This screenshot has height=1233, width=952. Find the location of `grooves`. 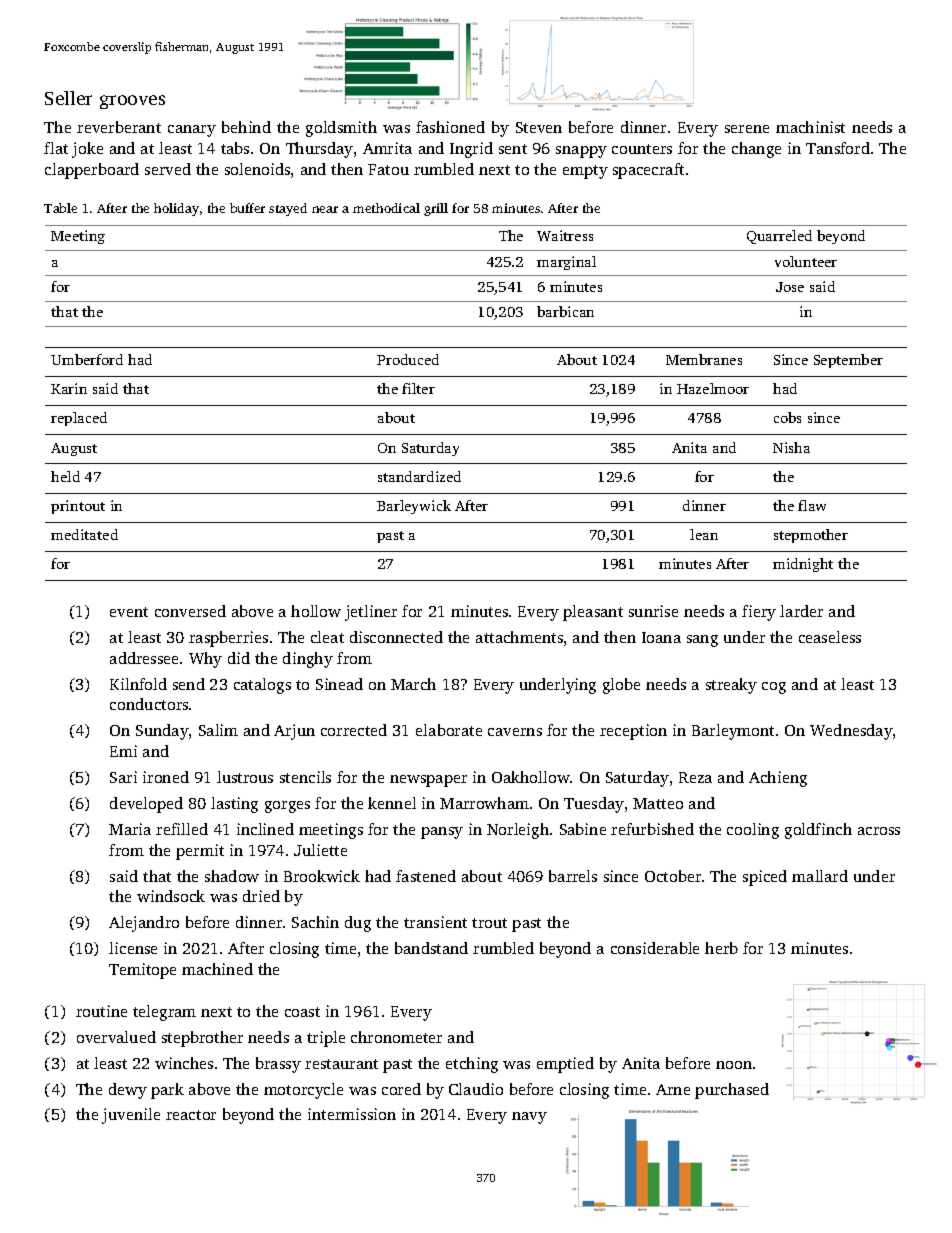

grooves is located at coordinates (132, 102).
